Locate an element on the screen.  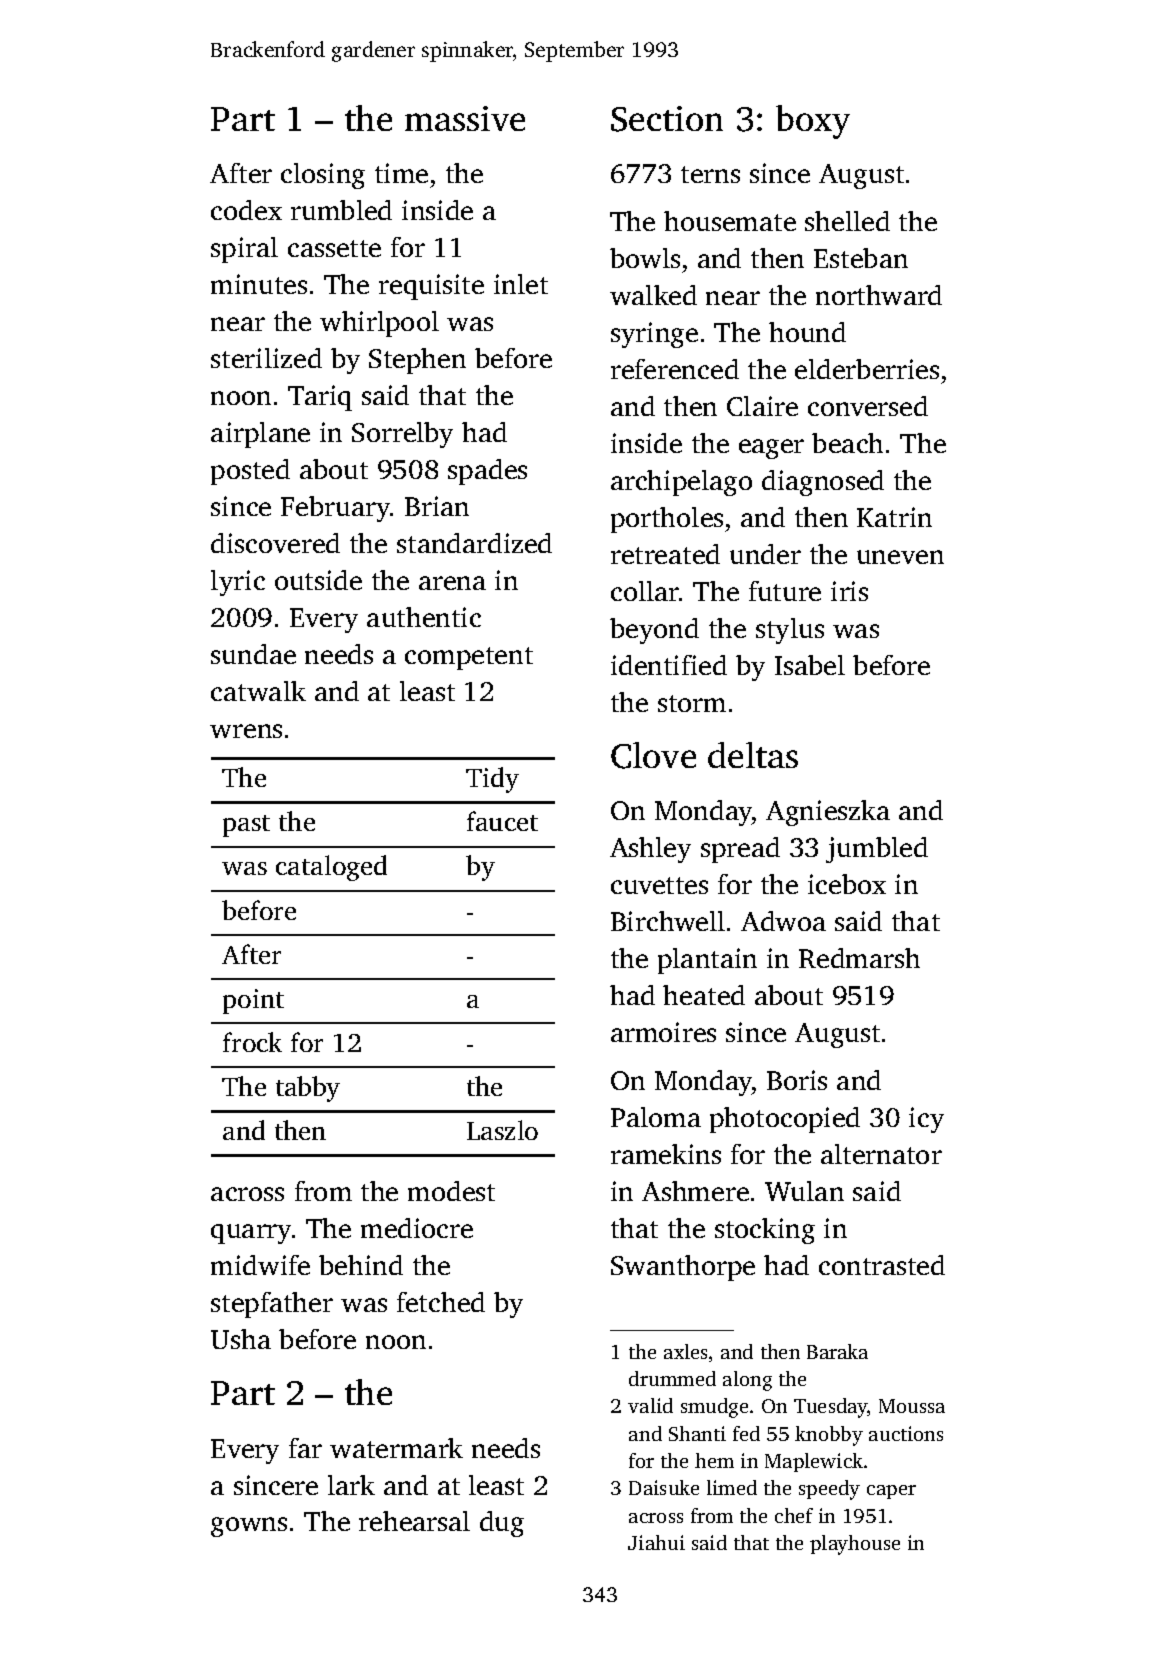
identified is located at coordinates (669, 665).
